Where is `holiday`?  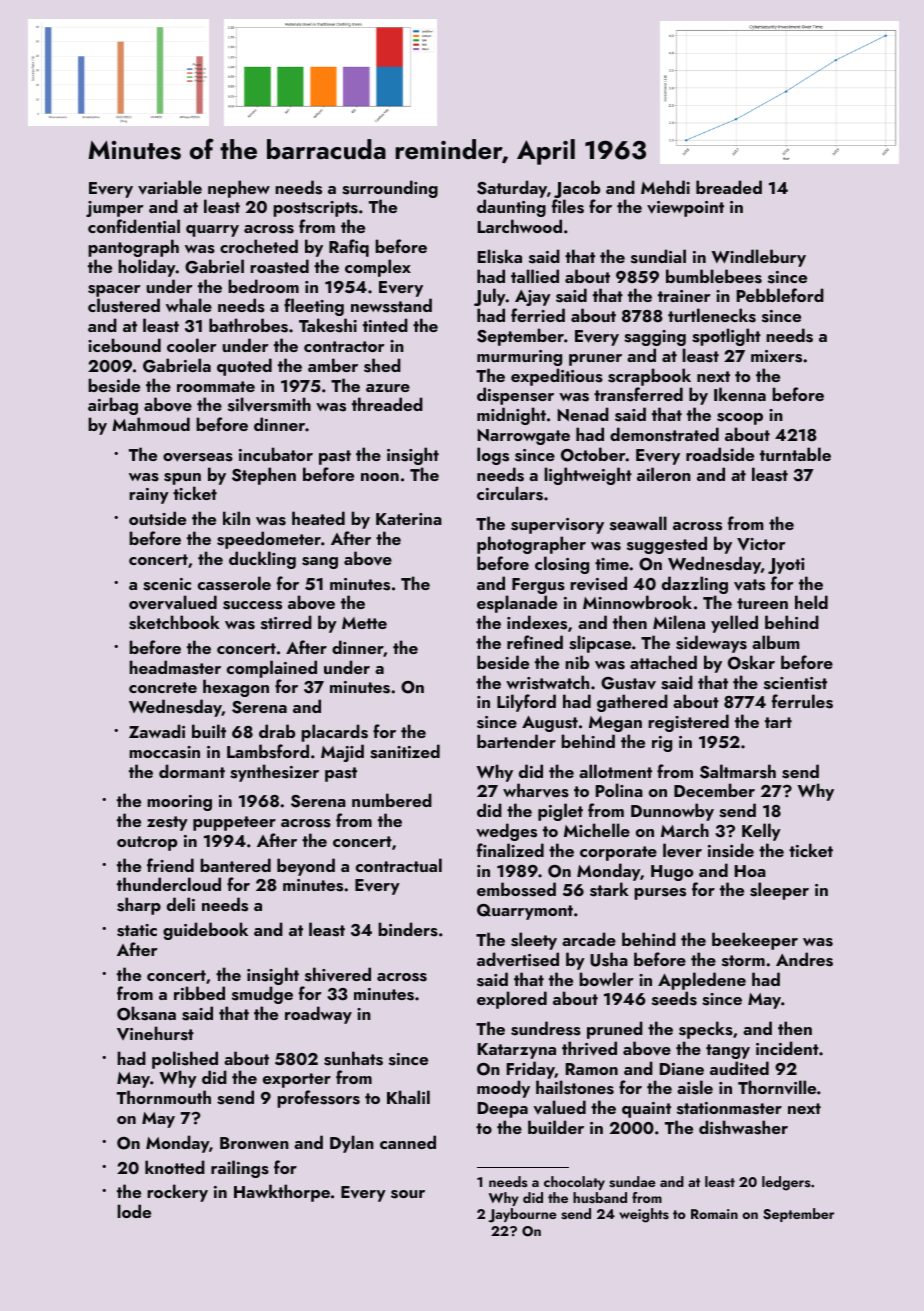
holiday is located at coordinates (147, 268).
